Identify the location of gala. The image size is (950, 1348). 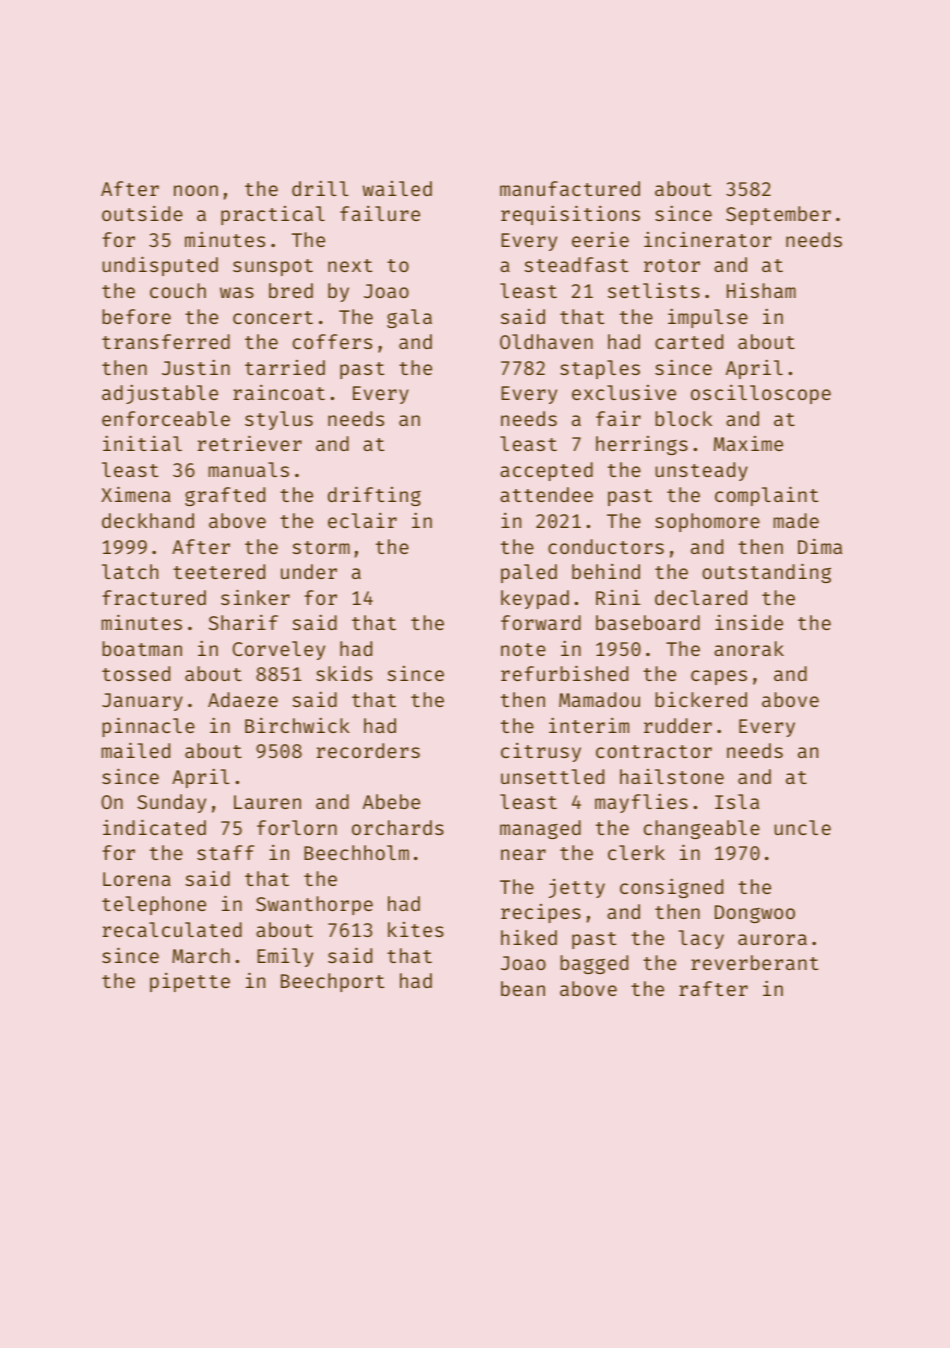
(409, 318).
